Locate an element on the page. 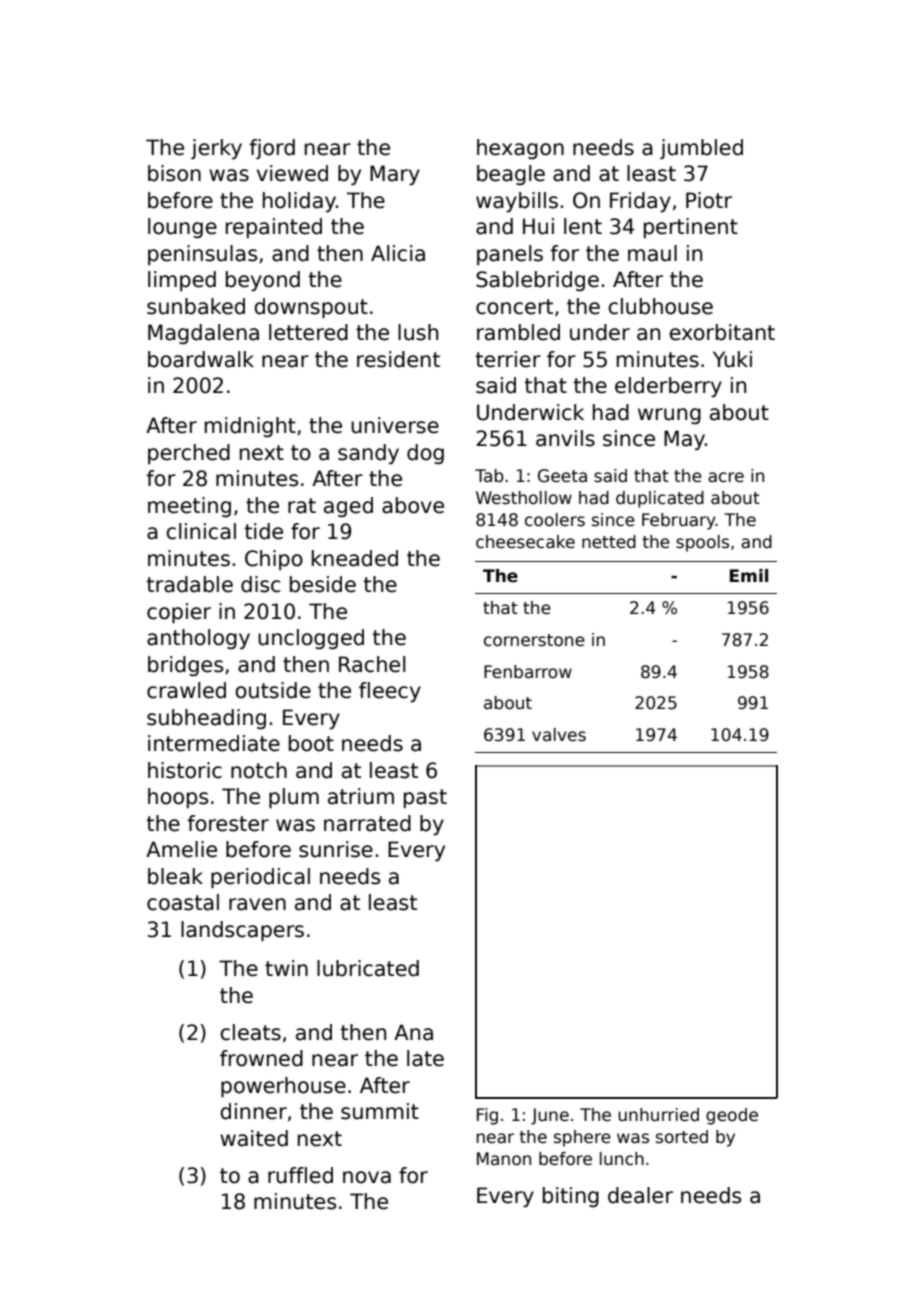 The width and height of the page is (924, 1314). boot is located at coordinates (311, 743).
